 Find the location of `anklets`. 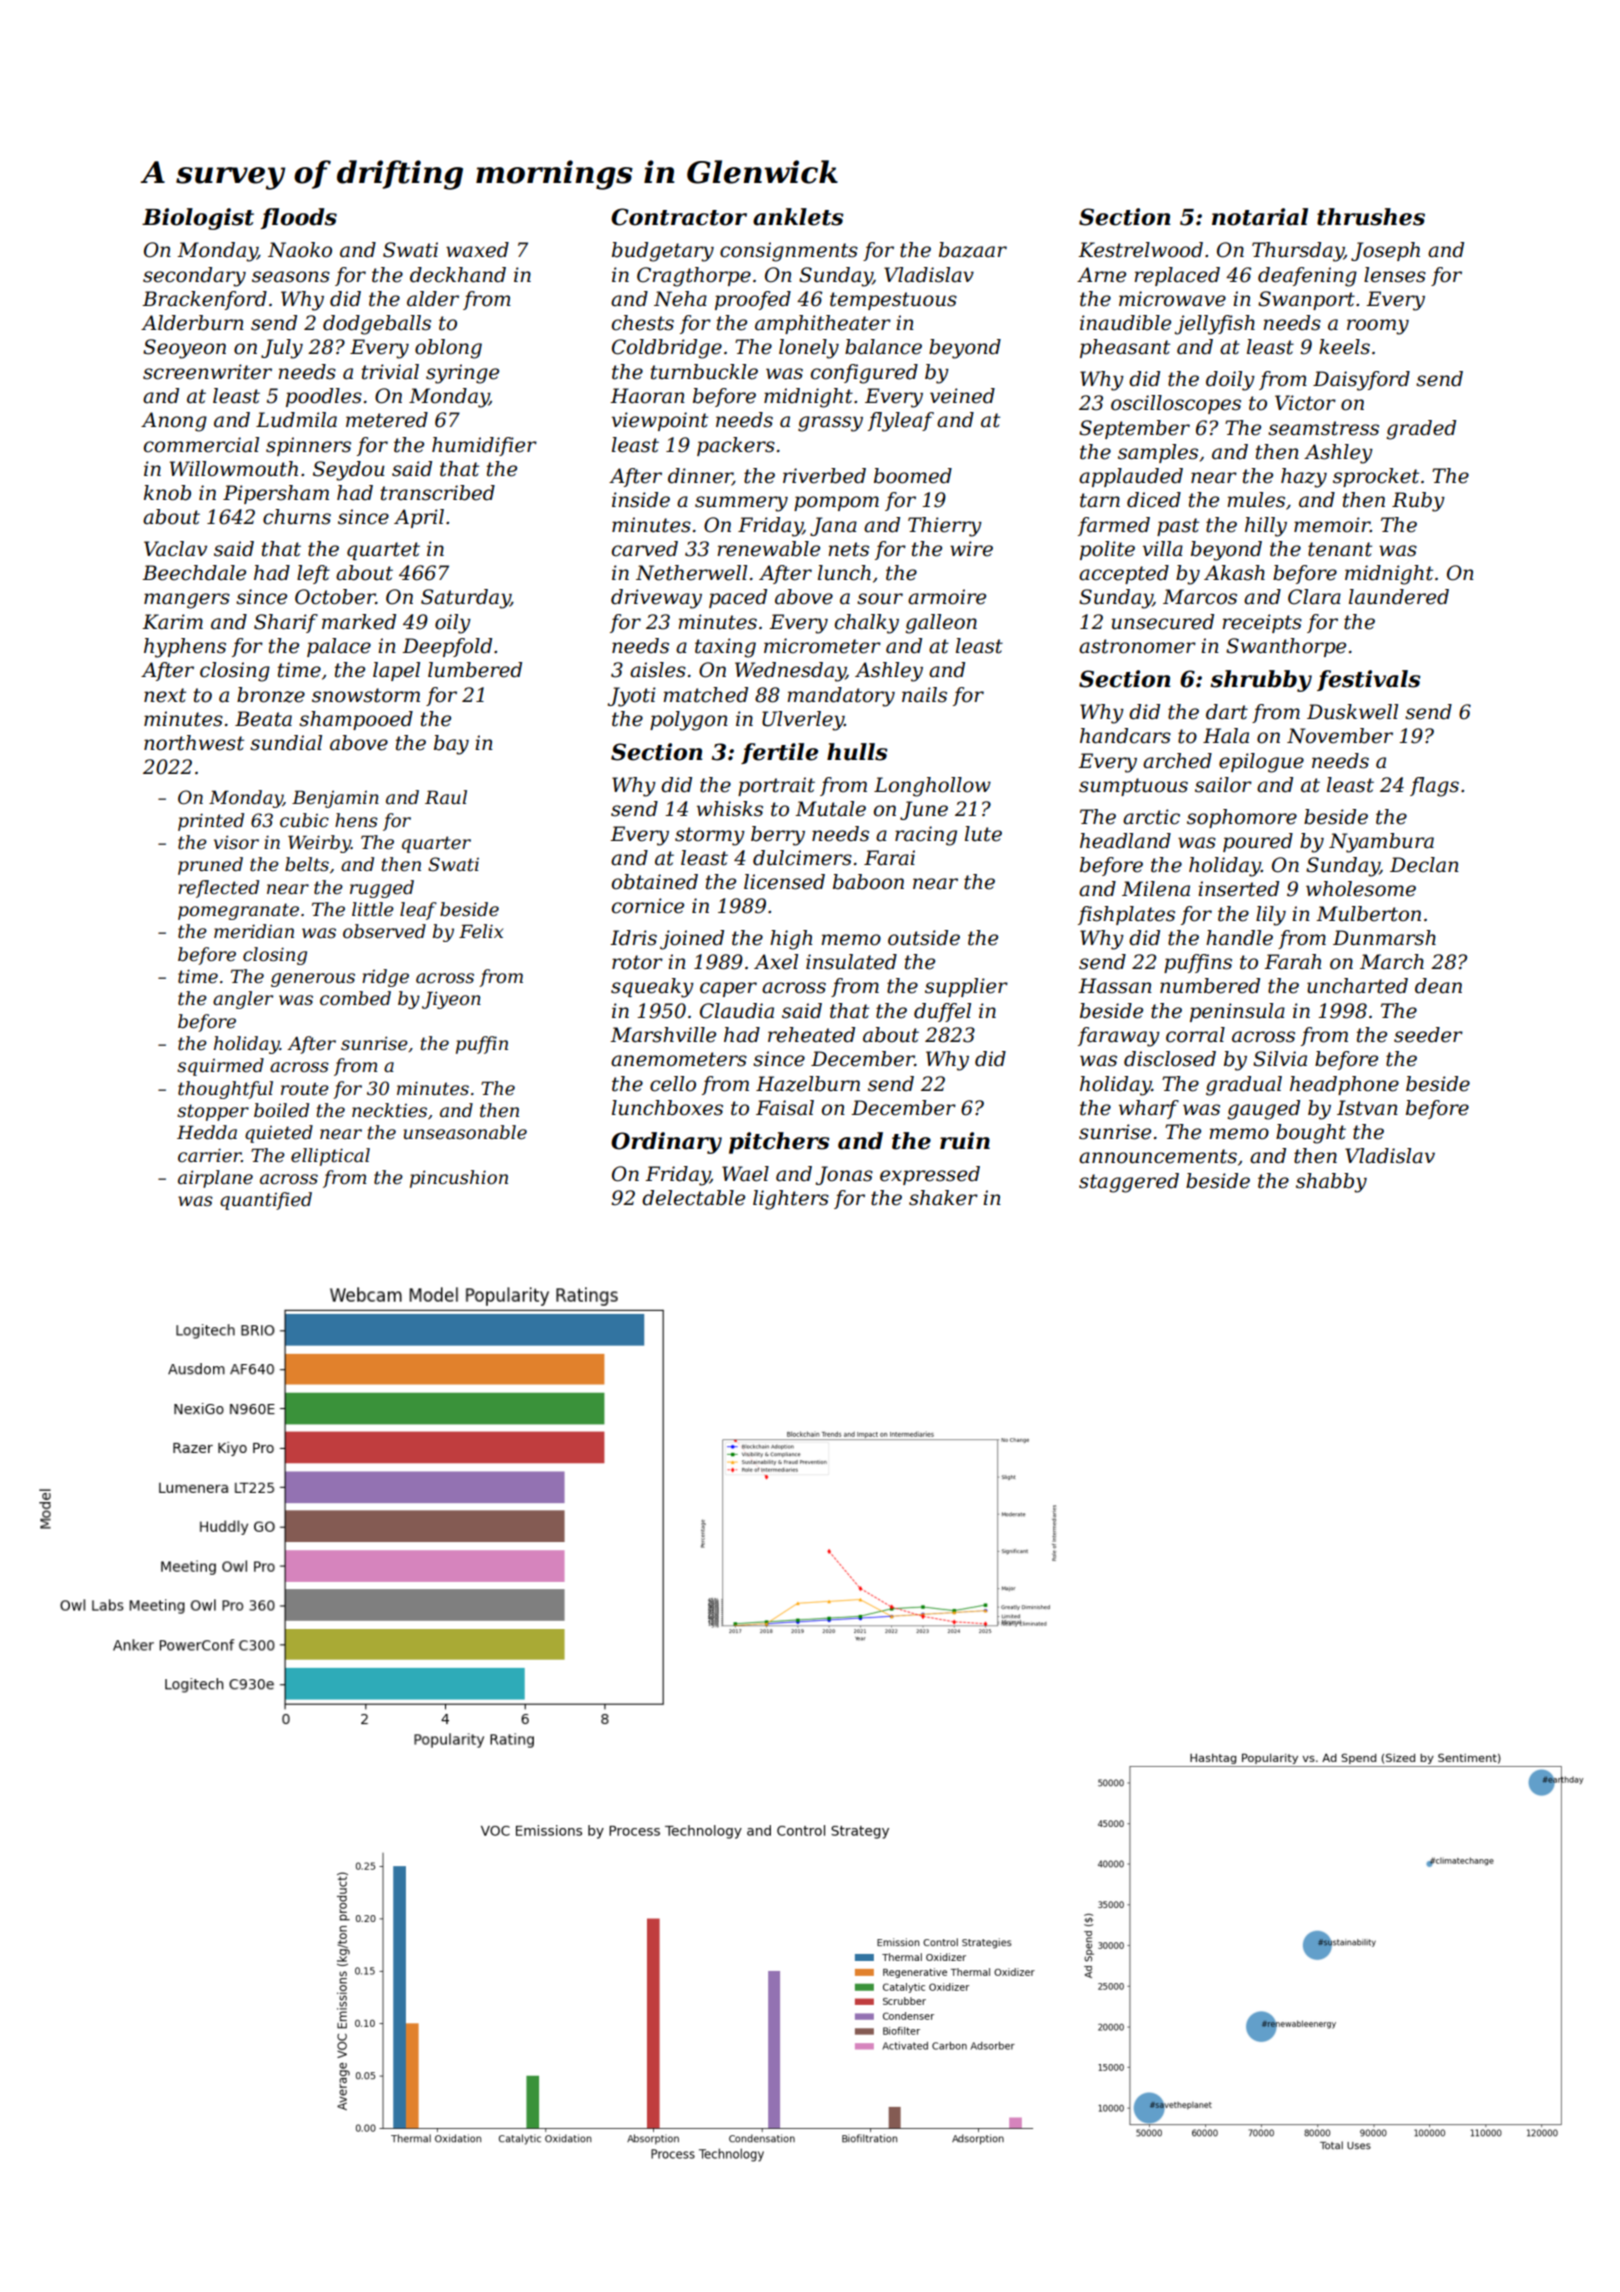

anklets is located at coordinates (798, 217).
